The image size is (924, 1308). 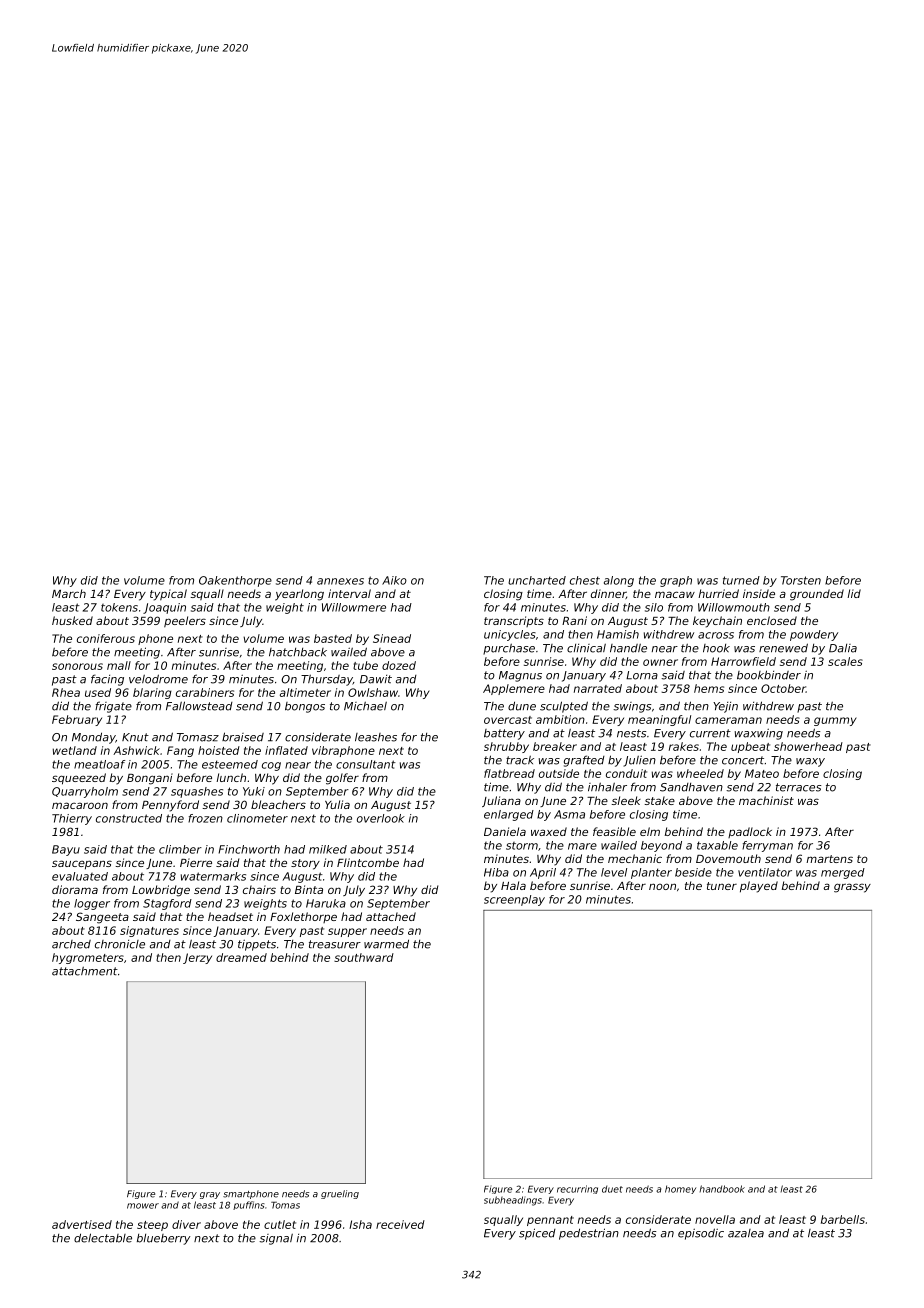 What do you see at coordinates (680, 1189) in the screenshot?
I see `homey` at bounding box center [680, 1189].
